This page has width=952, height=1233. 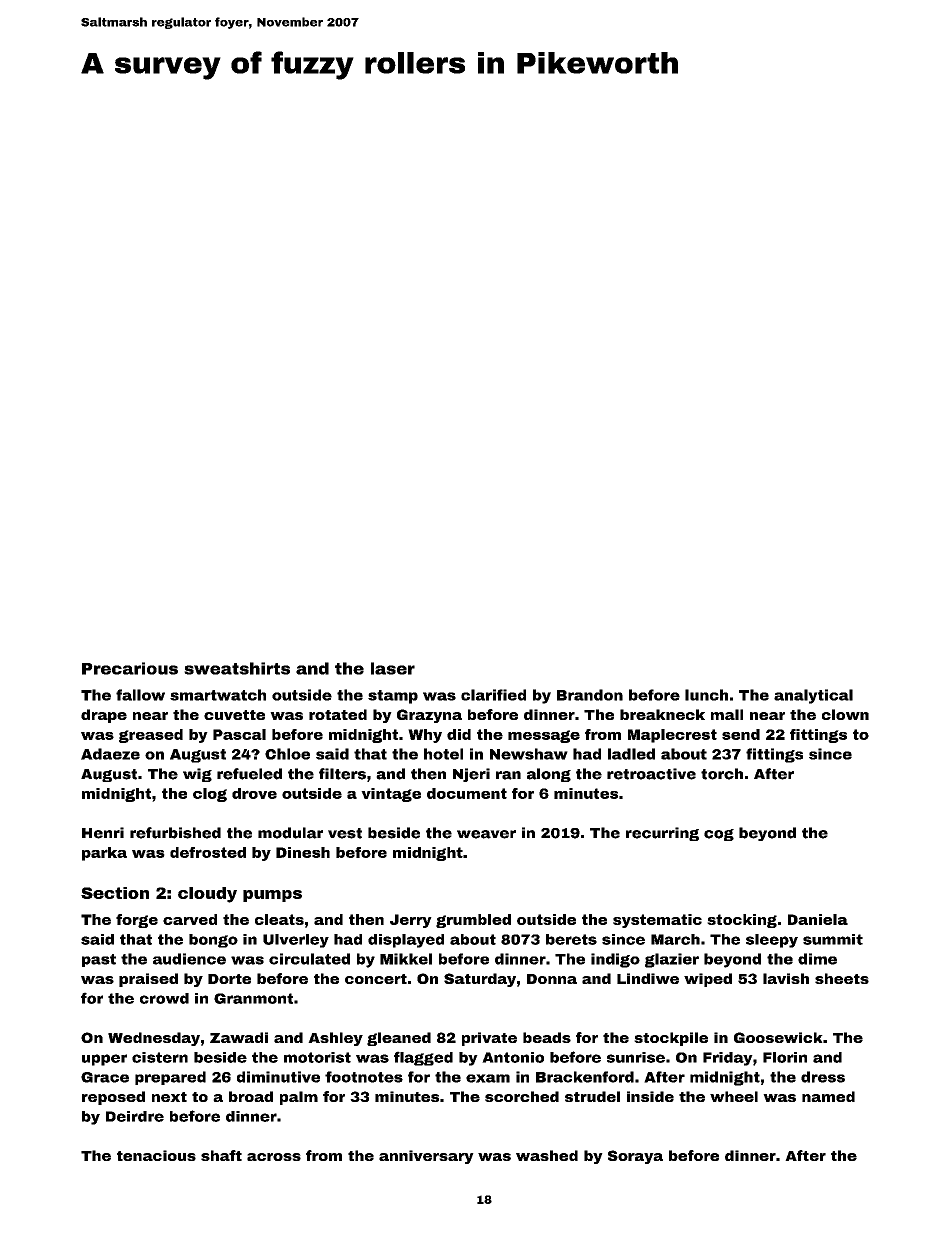 I want to click on laser, so click(x=393, y=668).
